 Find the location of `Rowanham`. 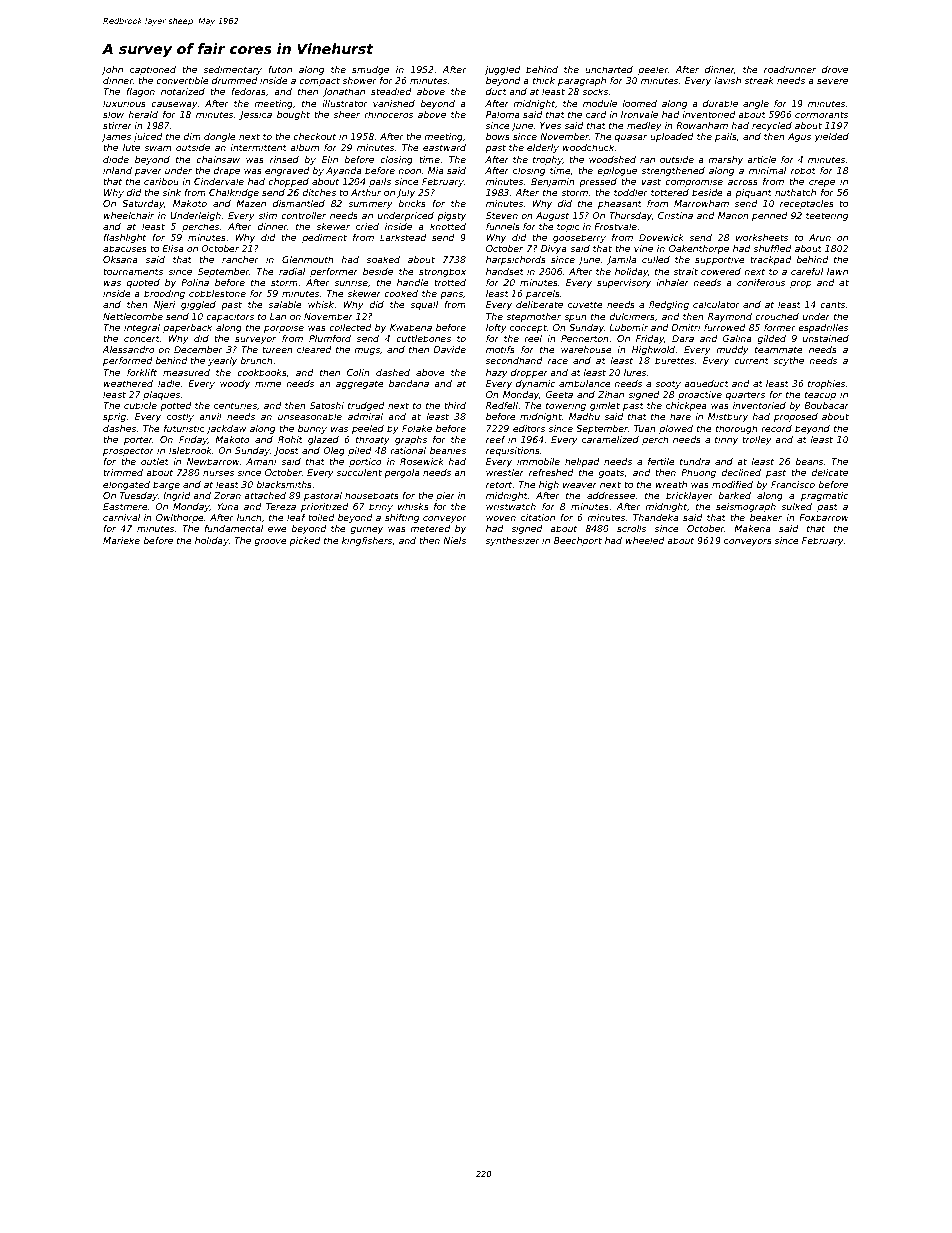

Rowanham is located at coordinates (702, 125).
